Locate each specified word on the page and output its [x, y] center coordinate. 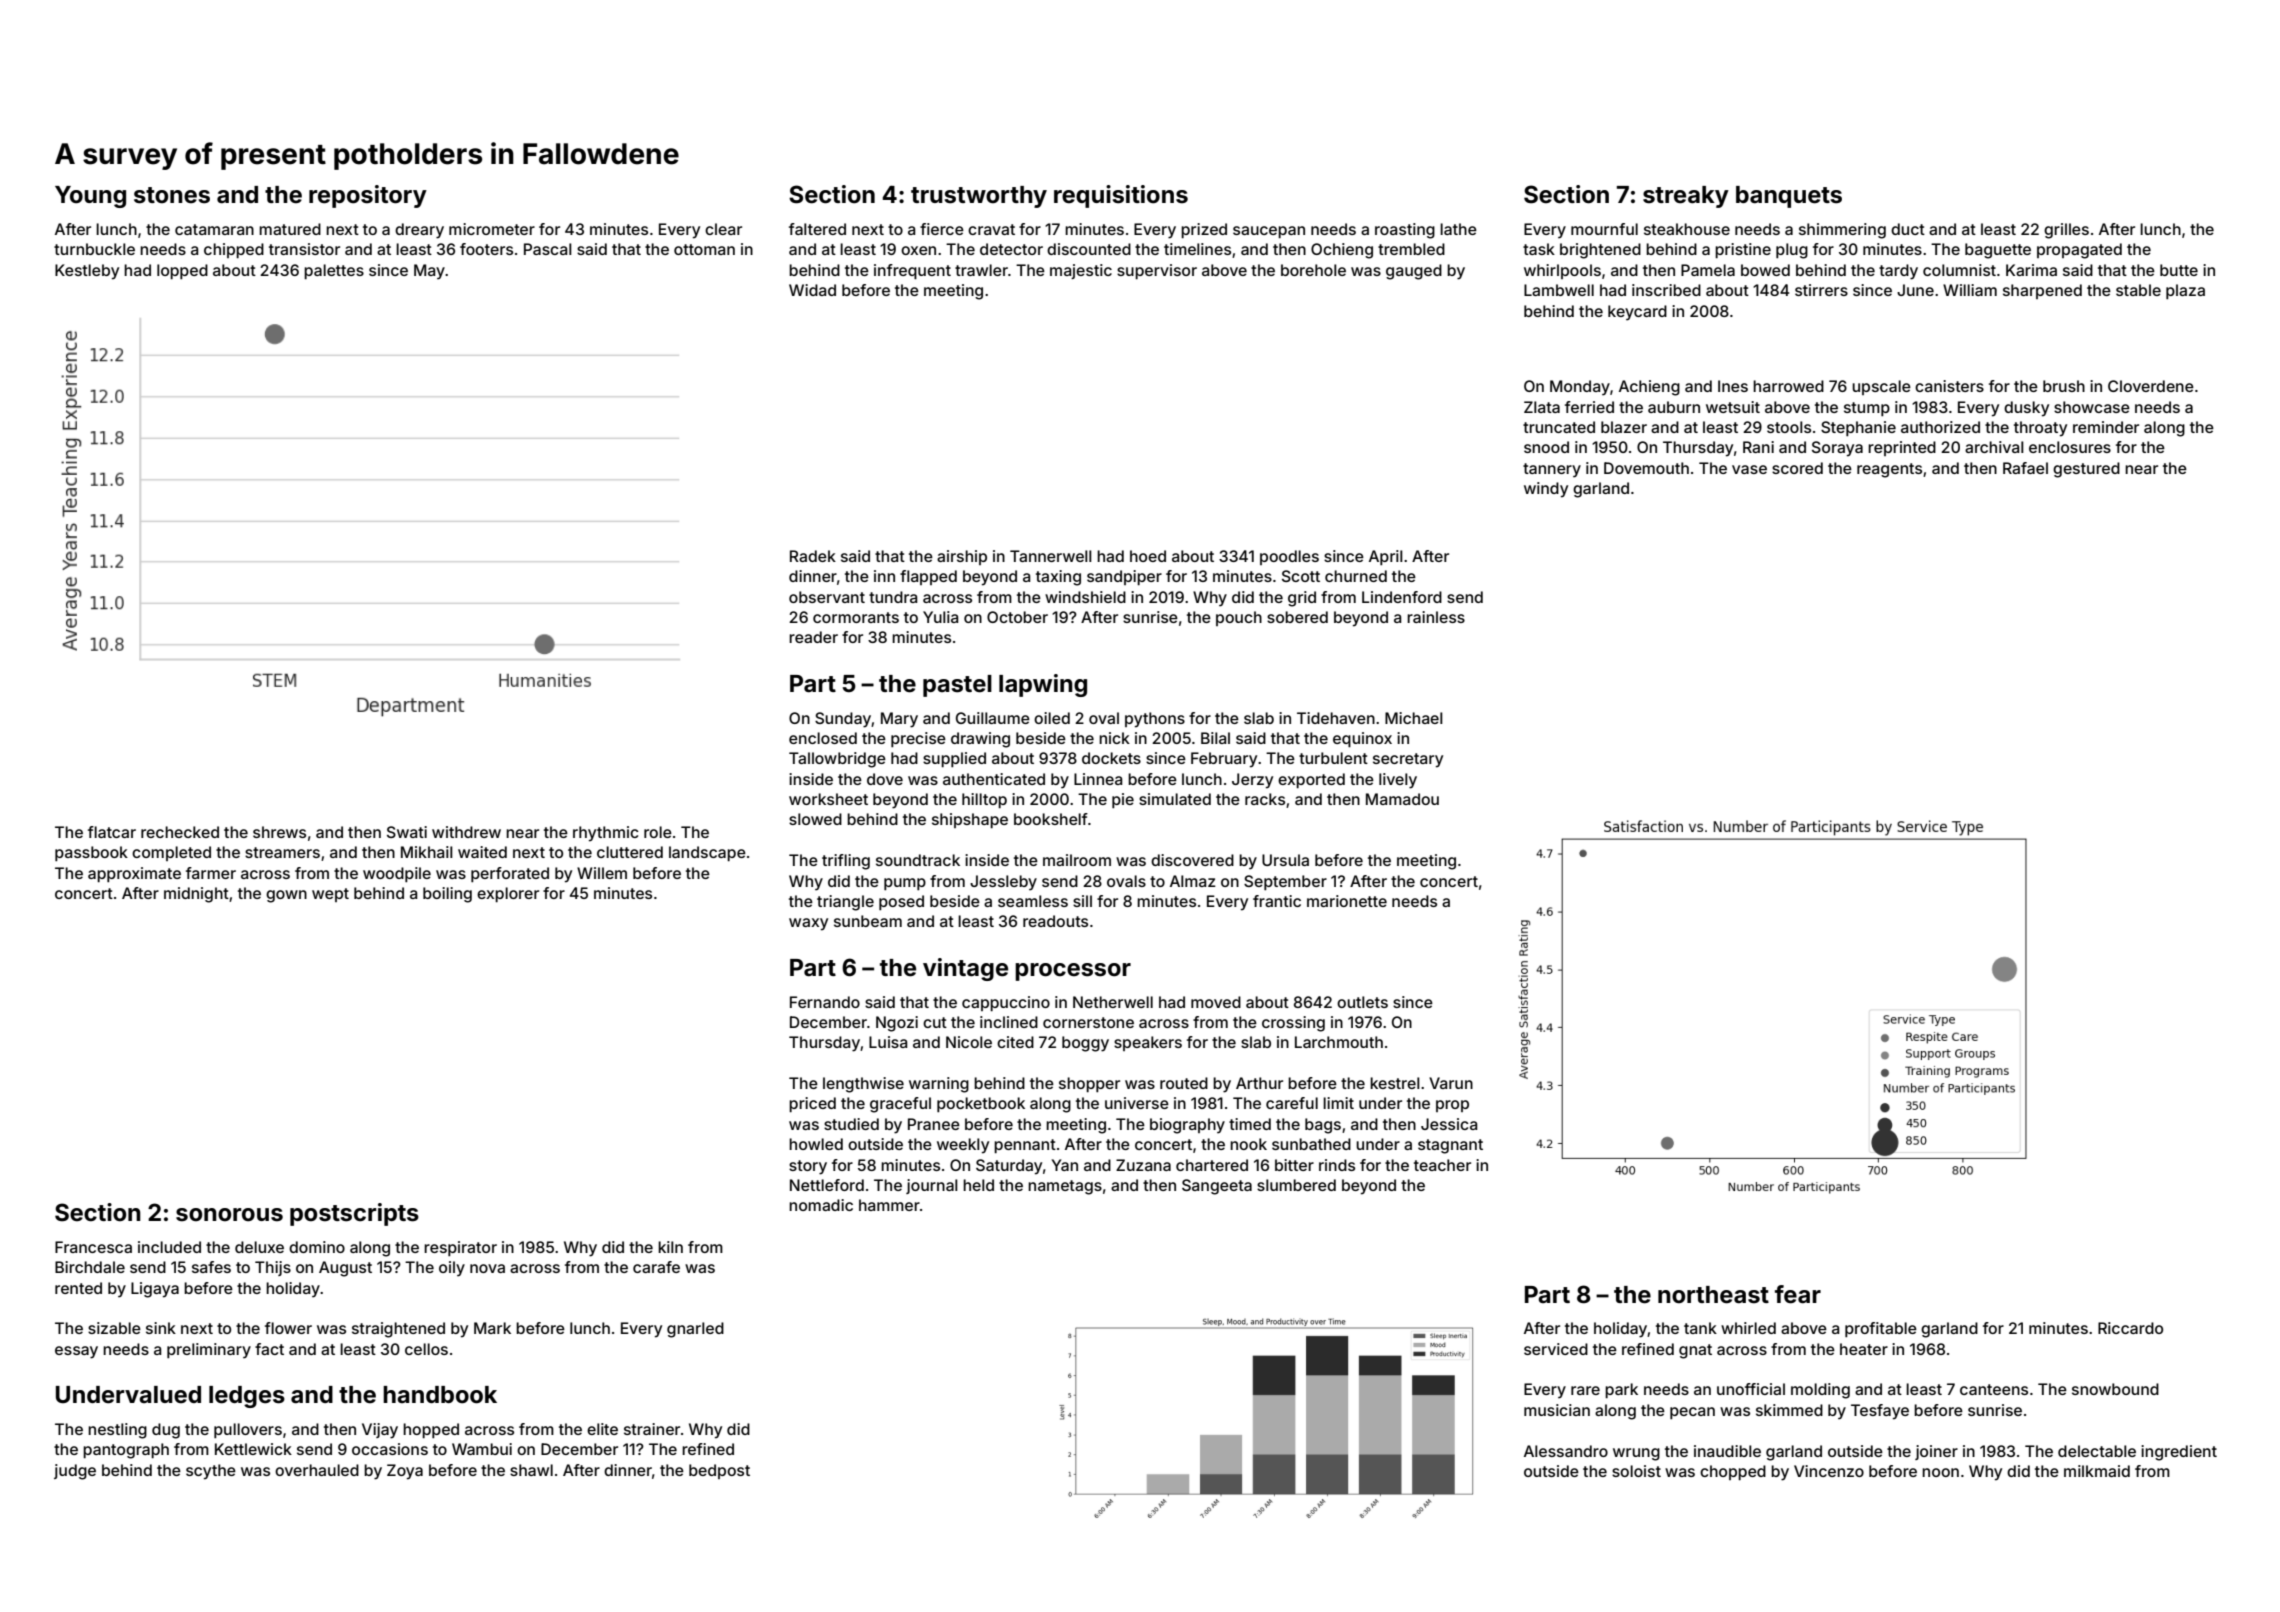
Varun [1451, 1083]
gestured [2086, 470]
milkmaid [2097, 1471]
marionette [1347, 901]
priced [812, 1104]
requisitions [1121, 196]
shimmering [1842, 231]
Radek [813, 556]
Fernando [825, 1002]
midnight [196, 895]
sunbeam [868, 921]
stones [172, 195]
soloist [1636, 1471]
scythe [211, 1472]
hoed [1148, 556]
